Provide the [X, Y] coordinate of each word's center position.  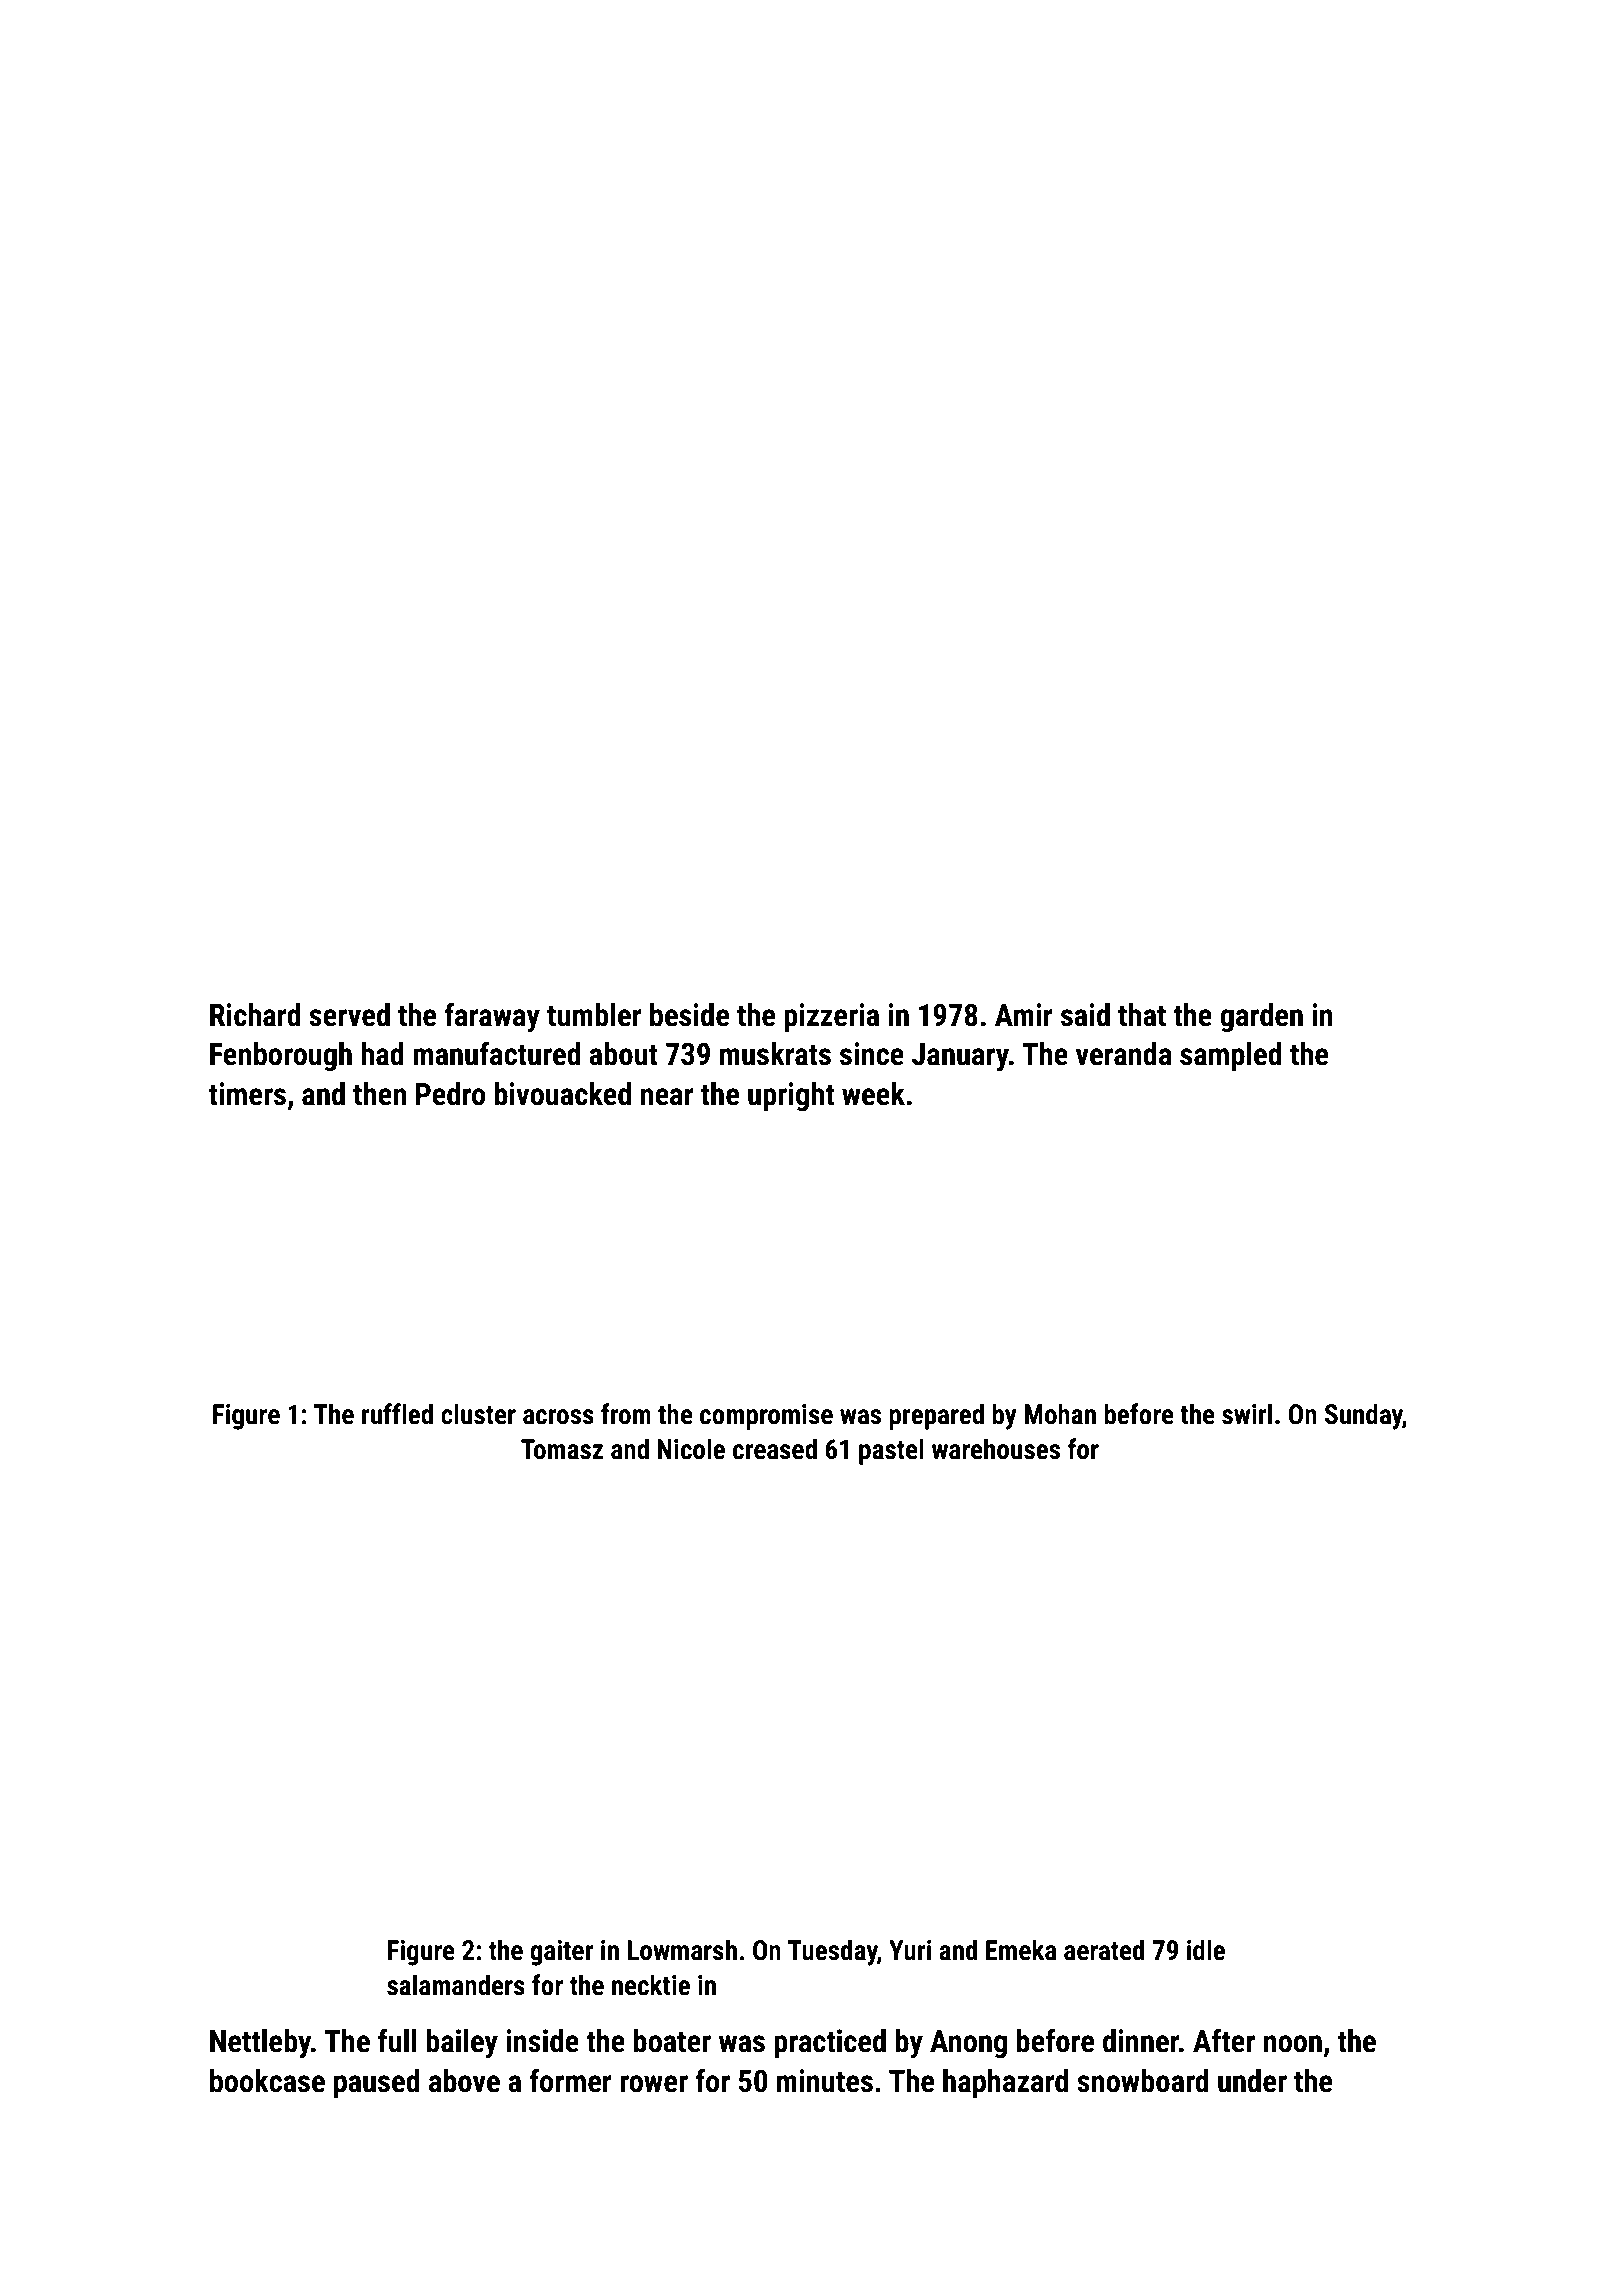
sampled [1231, 1057]
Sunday [1364, 1416]
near [667, 1097]
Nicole [691, 1449]
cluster [478, 1414]
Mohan [1060, 1414]
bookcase [267, 2081]
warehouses [996, 1449]
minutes [825, 2081]
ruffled [397, 1414]
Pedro [451, 1094]
